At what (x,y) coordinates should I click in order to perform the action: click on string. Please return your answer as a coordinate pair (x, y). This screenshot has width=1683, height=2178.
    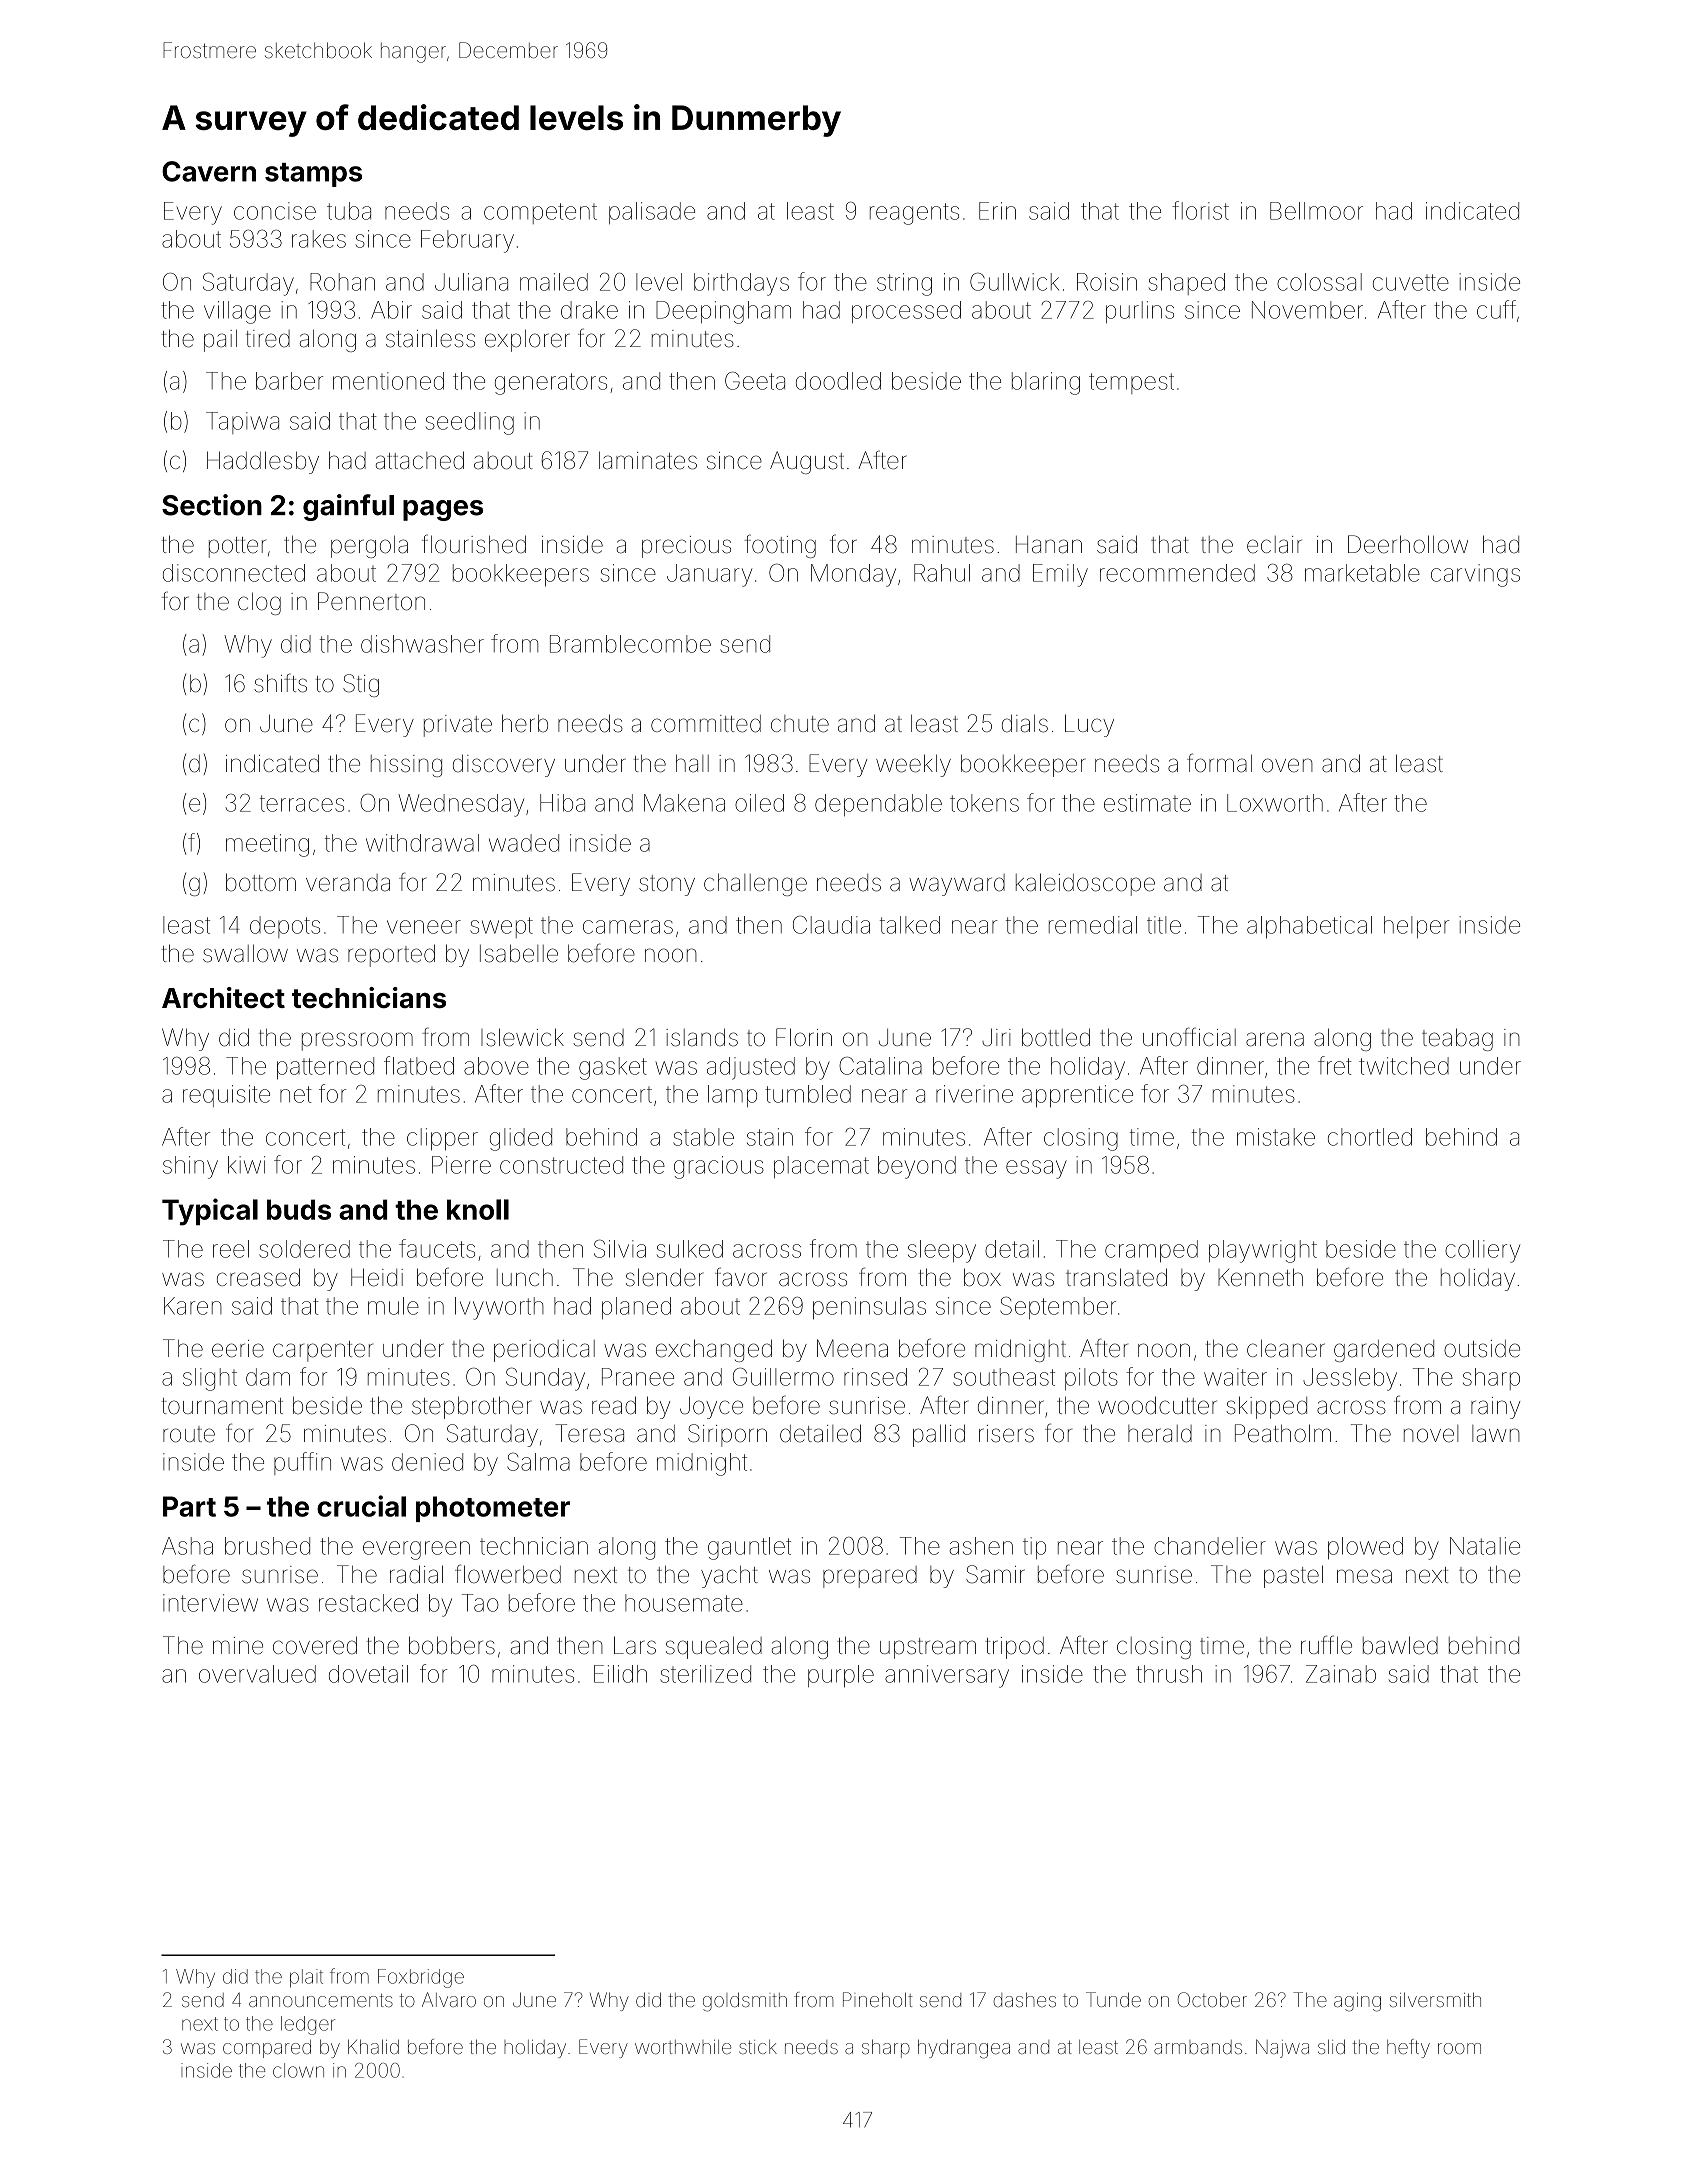
    Looking at the image, I should click on (904, 284).
